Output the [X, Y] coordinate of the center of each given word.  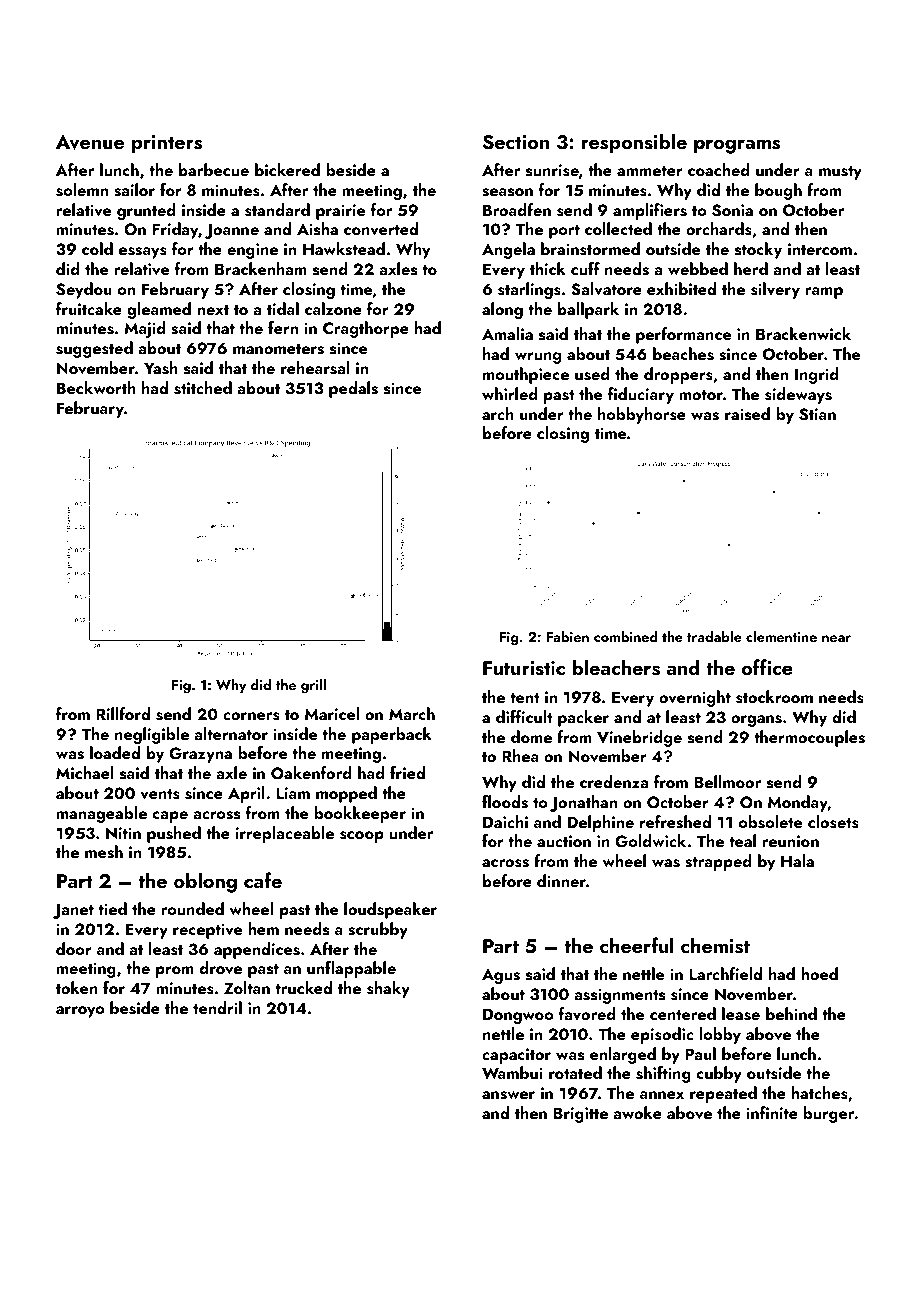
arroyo [80, 1012]
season [507, 192]
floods [505, 802]
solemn [82, 190]
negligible [152, 735]
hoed [819, 973]
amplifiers [650, 211]
